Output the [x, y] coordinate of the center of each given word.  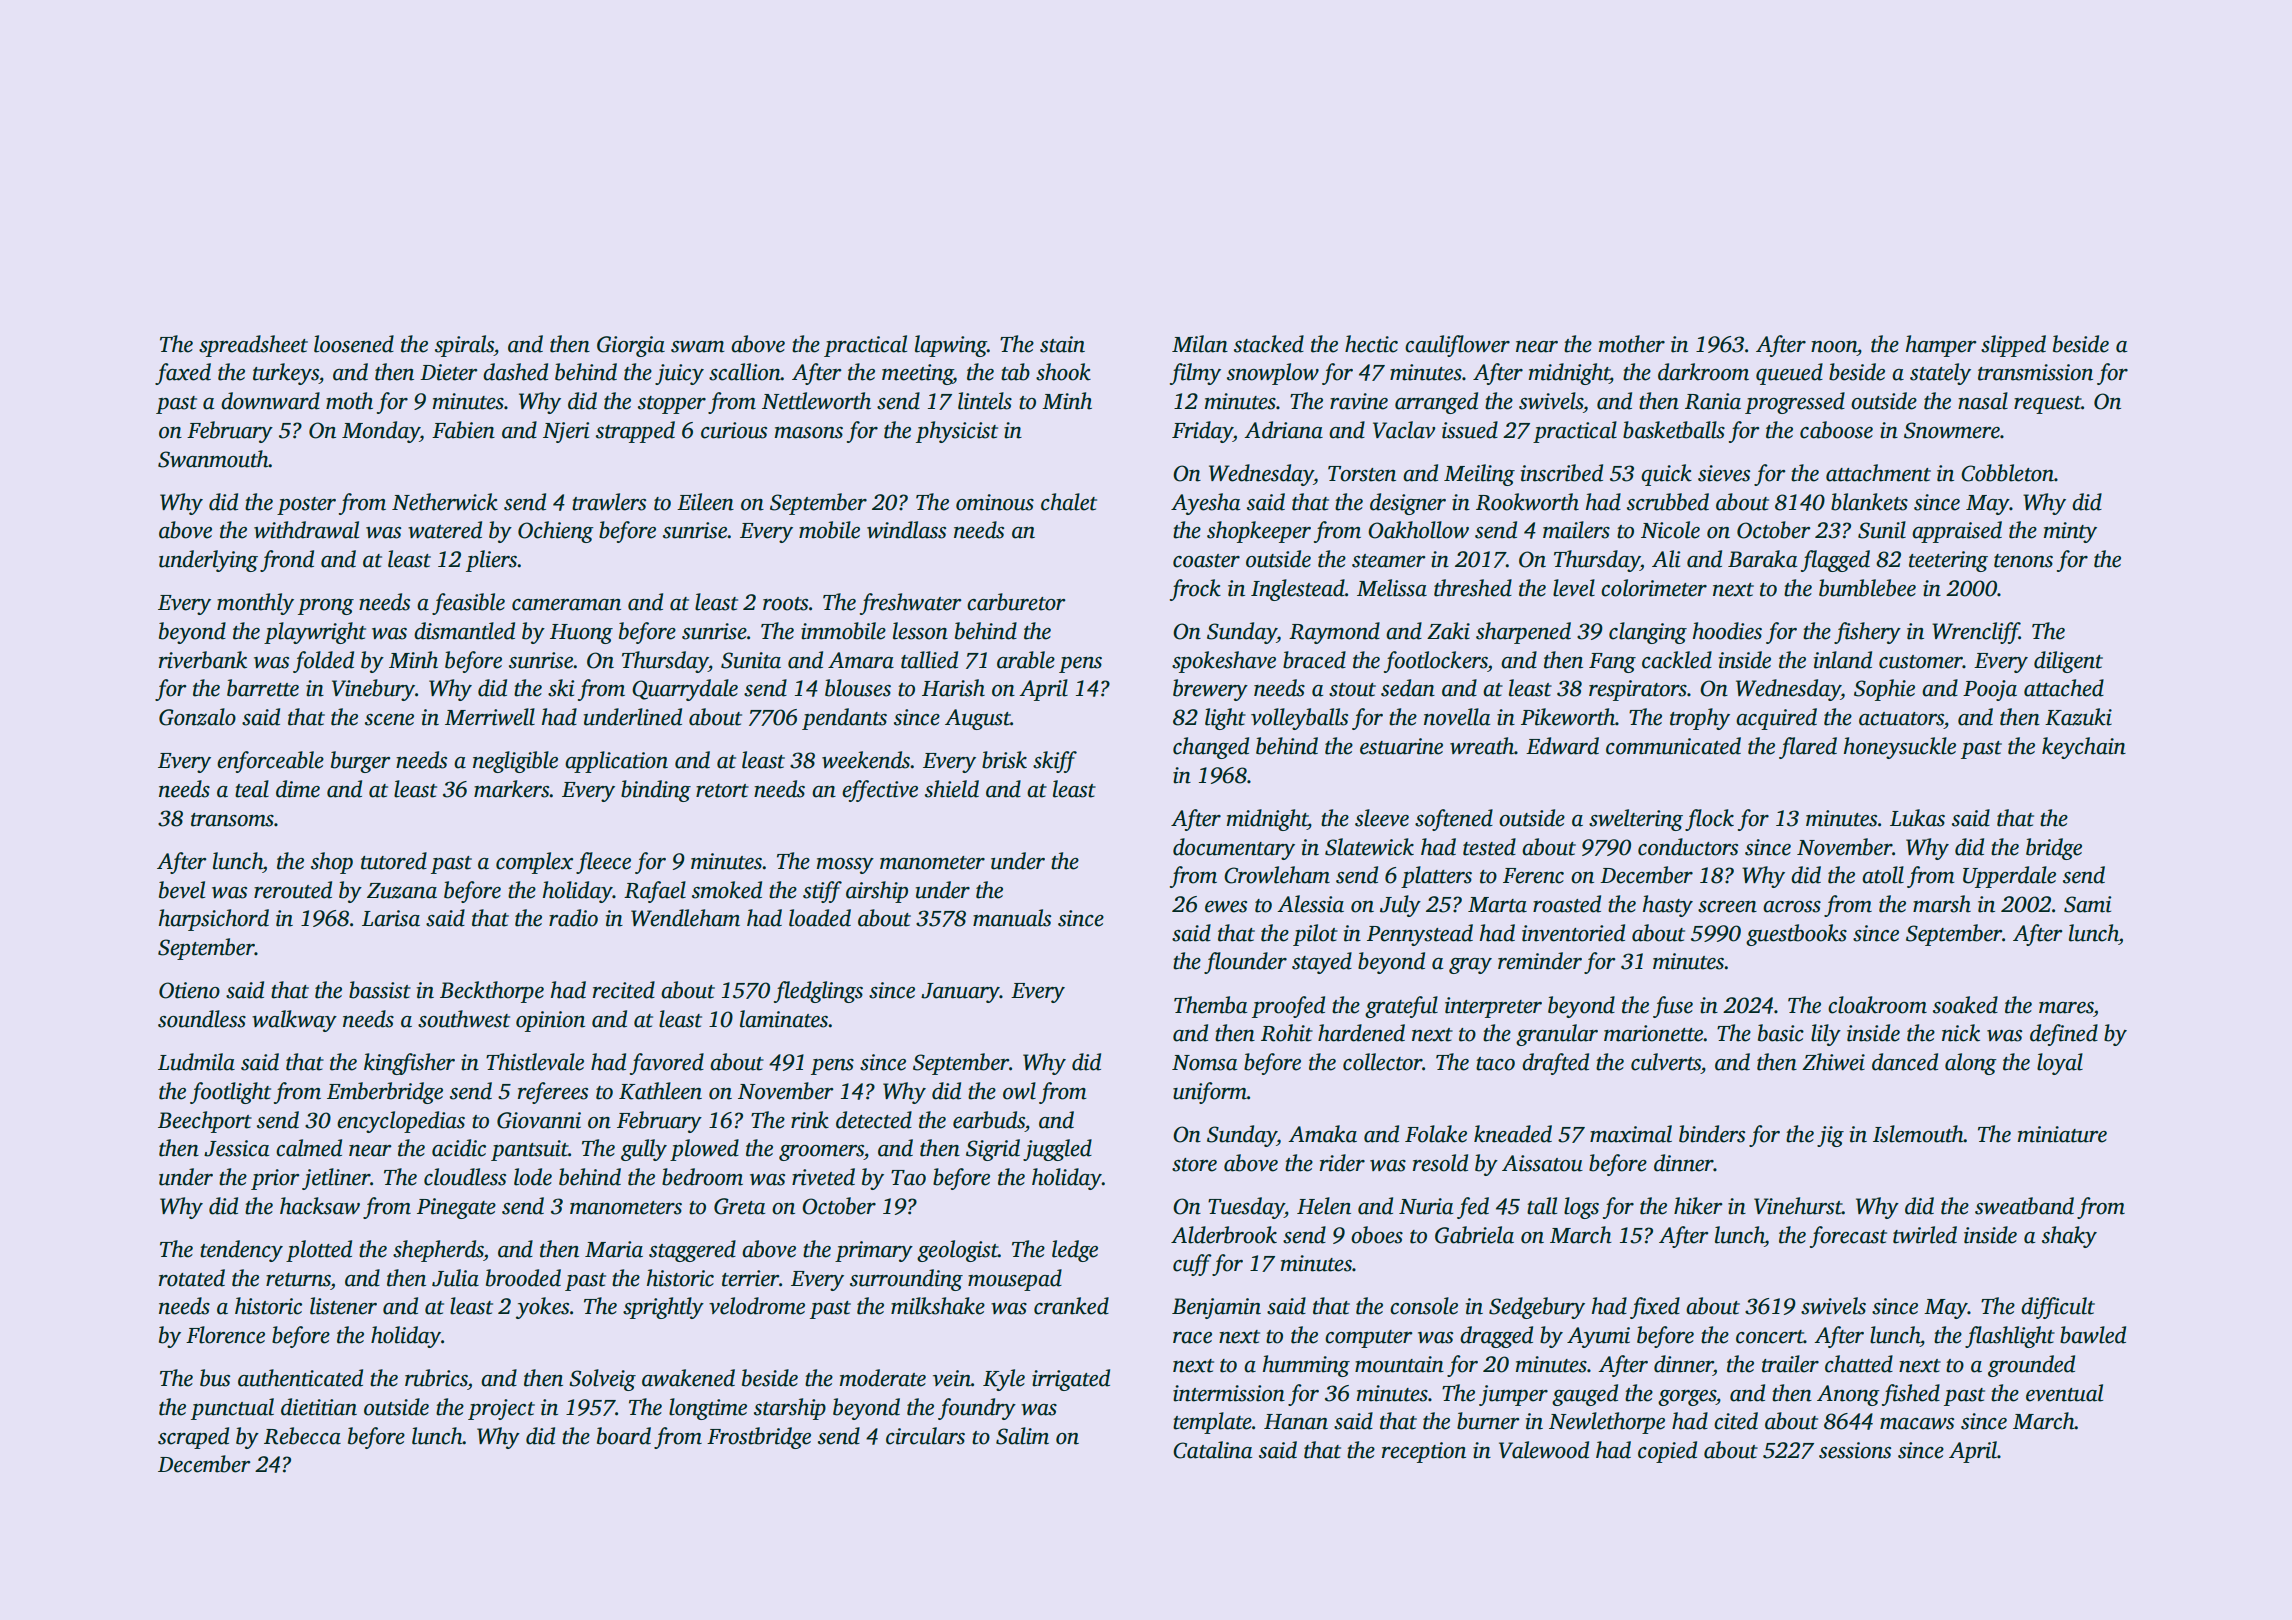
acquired [1776, 719]
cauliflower [1457, 346]
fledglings [818, 992]
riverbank [203, 660]
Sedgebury [1537, 1308]
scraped [193, 1438]
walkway [294, 1021]
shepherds [438, 1251]
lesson [920, 631]
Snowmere [1952, 430]
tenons [2023, 561]
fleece [603, 863]
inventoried [1573, 933]
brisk [1004, 760]
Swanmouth [213, 459]
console [1424, 1306]
